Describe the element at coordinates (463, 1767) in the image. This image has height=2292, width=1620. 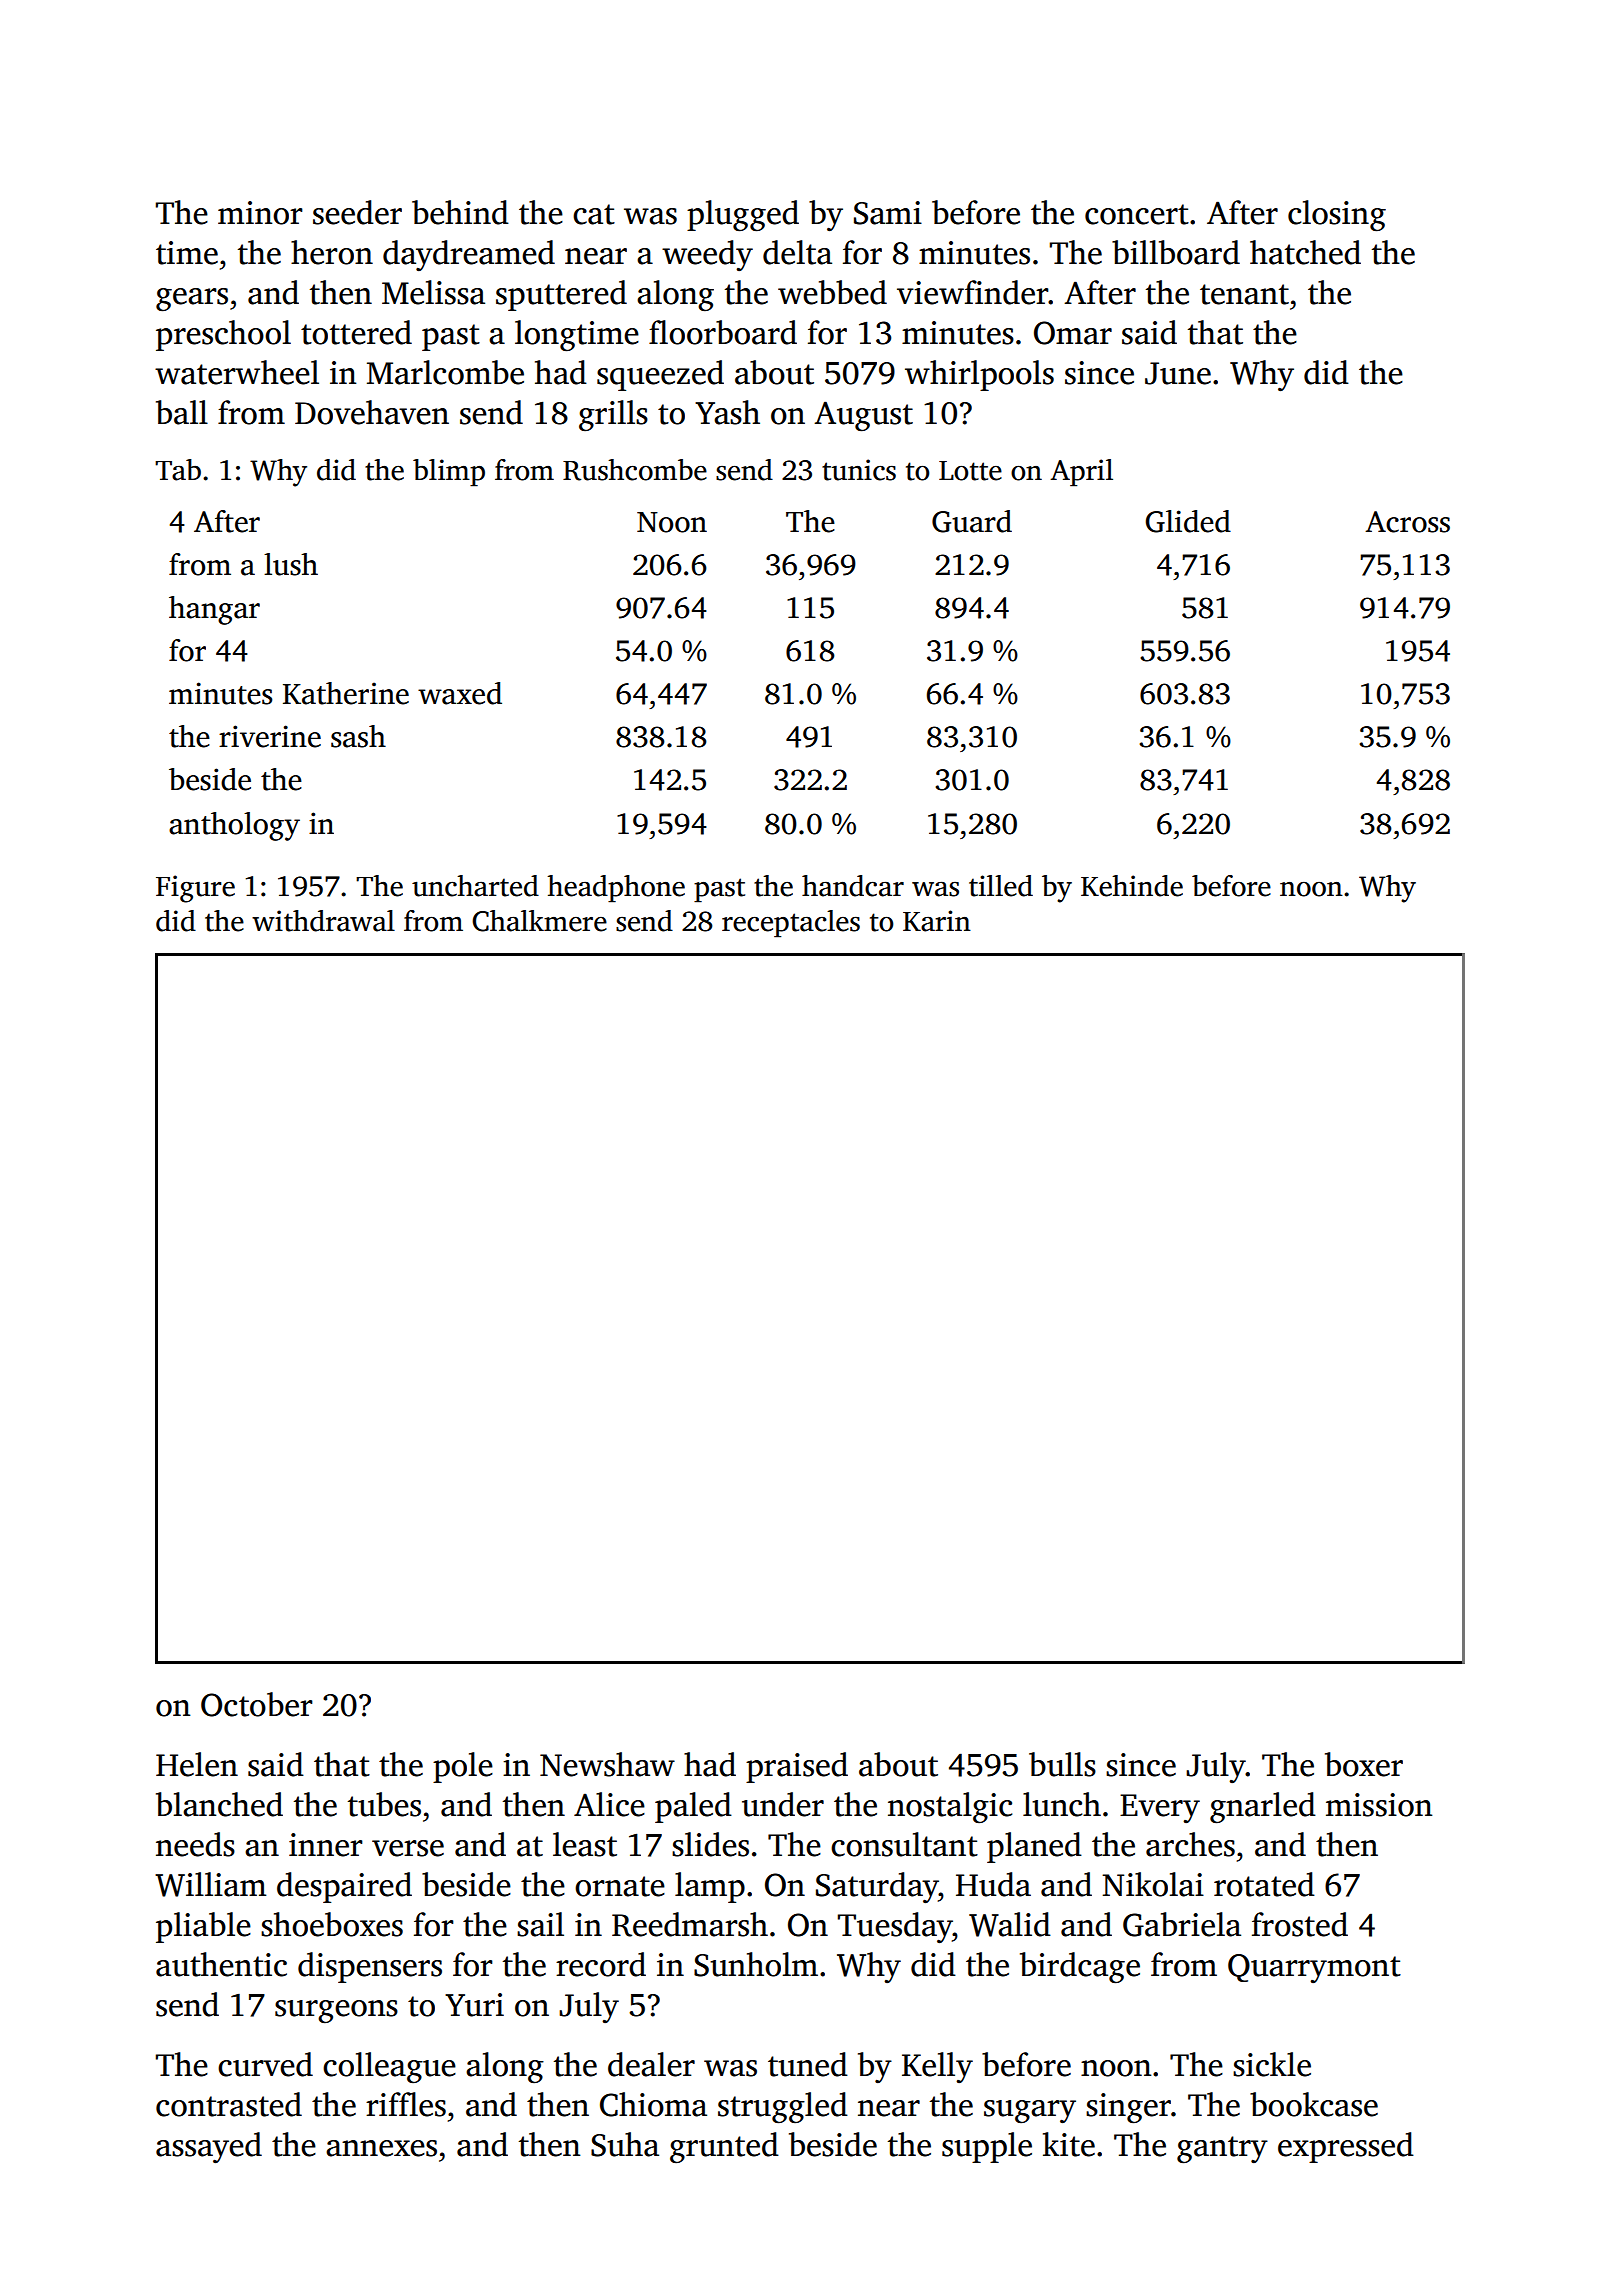
I see `pole` at that location.
